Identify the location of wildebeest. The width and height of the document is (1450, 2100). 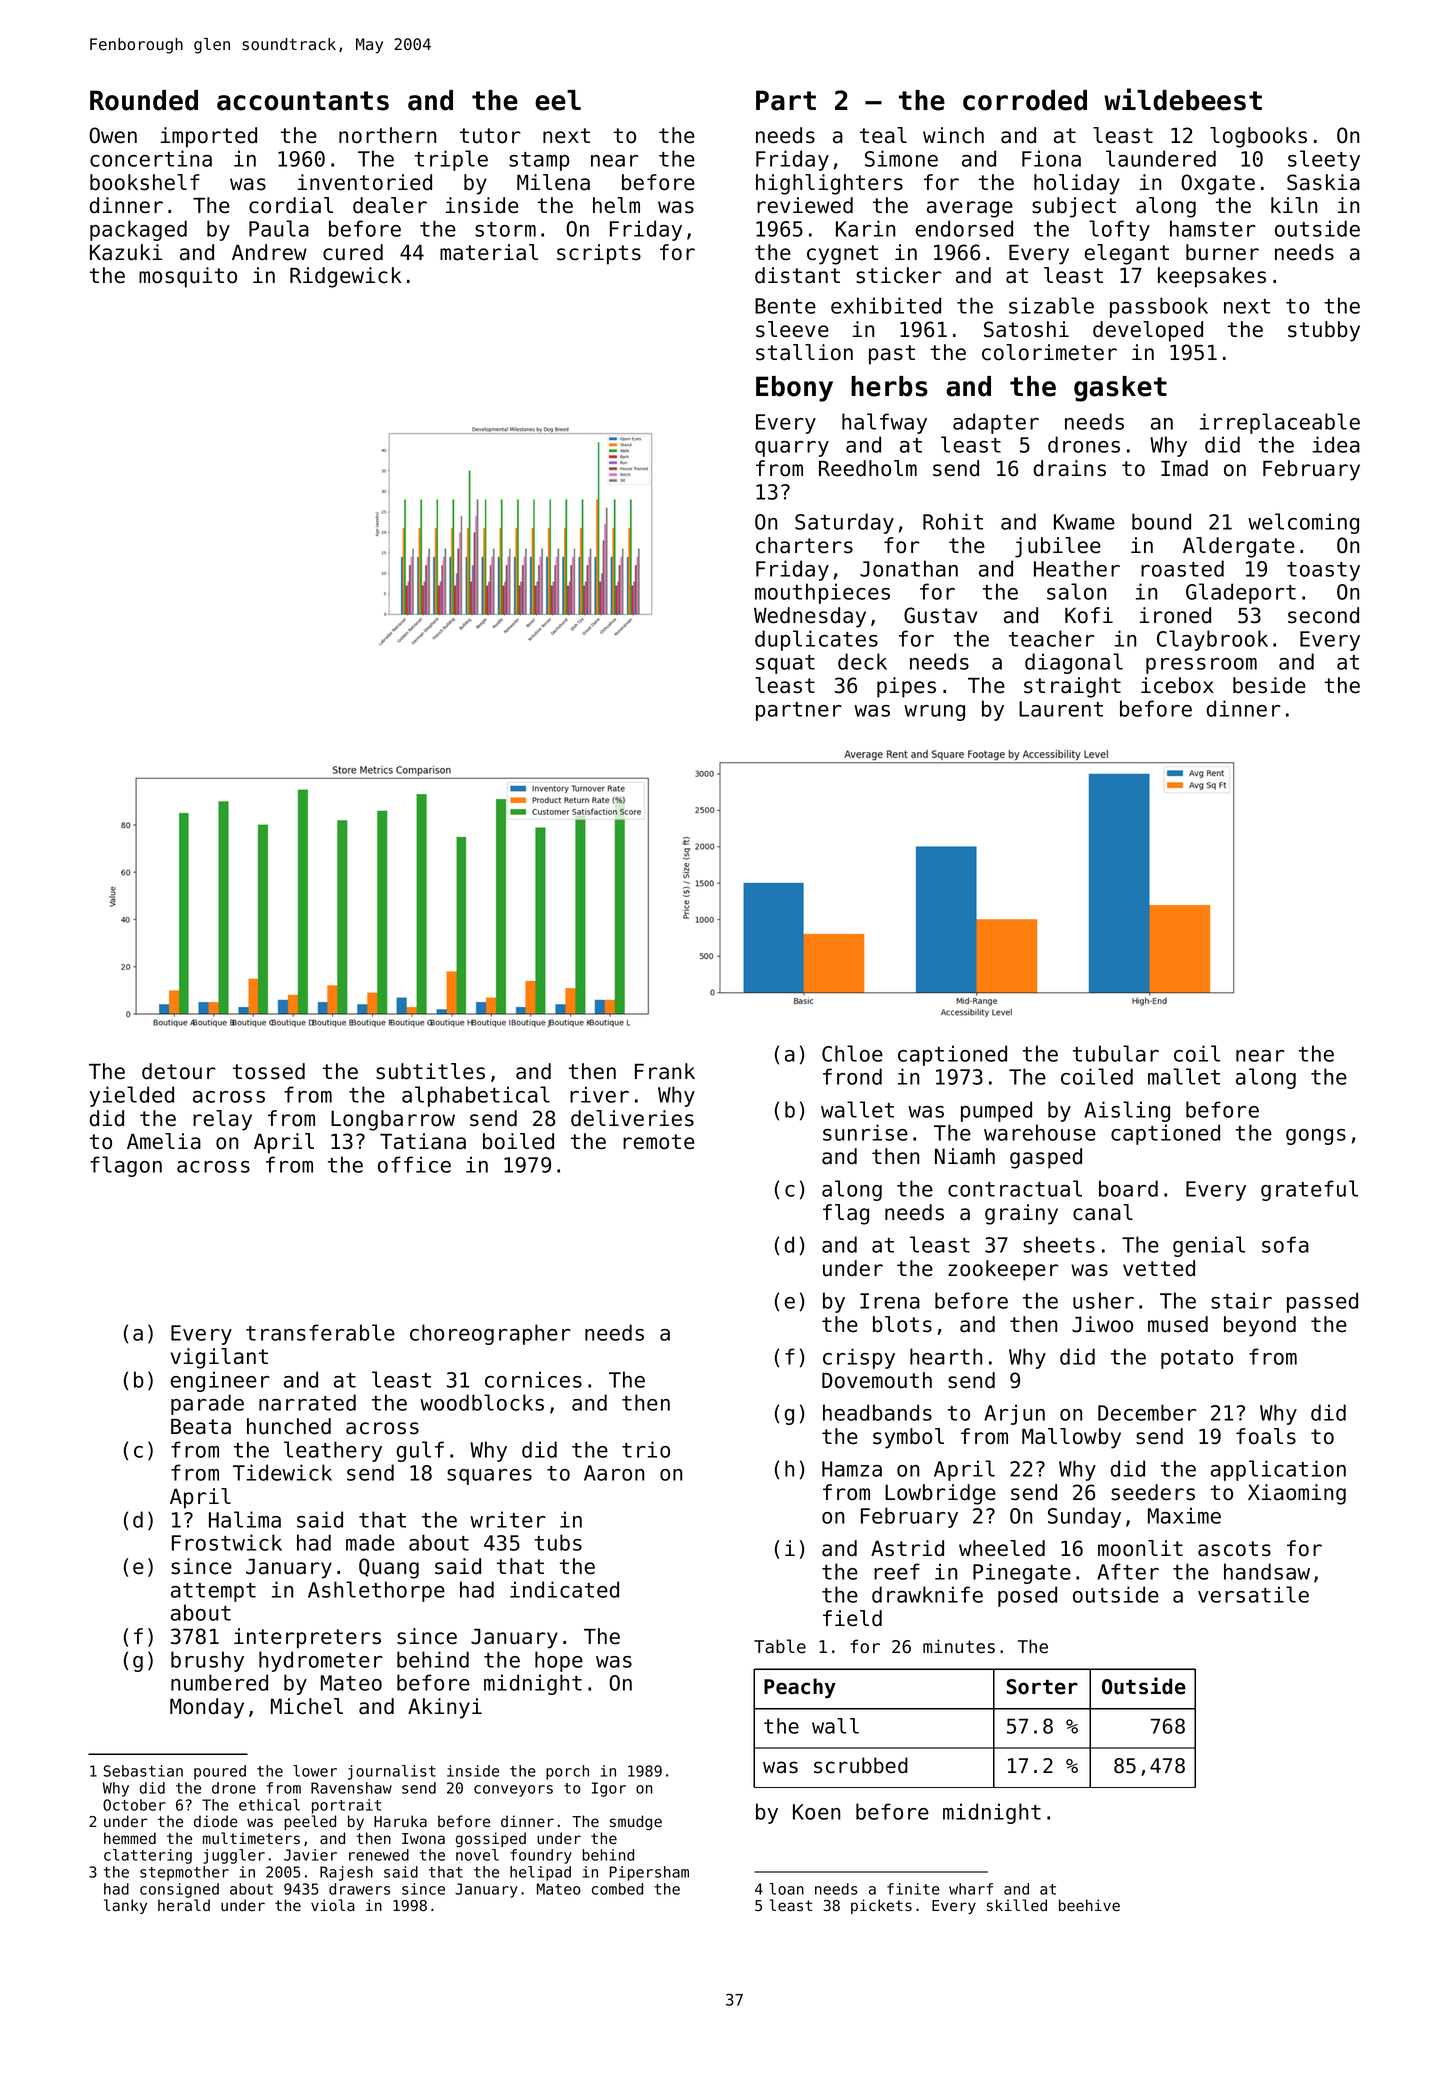
(1183, 99).
